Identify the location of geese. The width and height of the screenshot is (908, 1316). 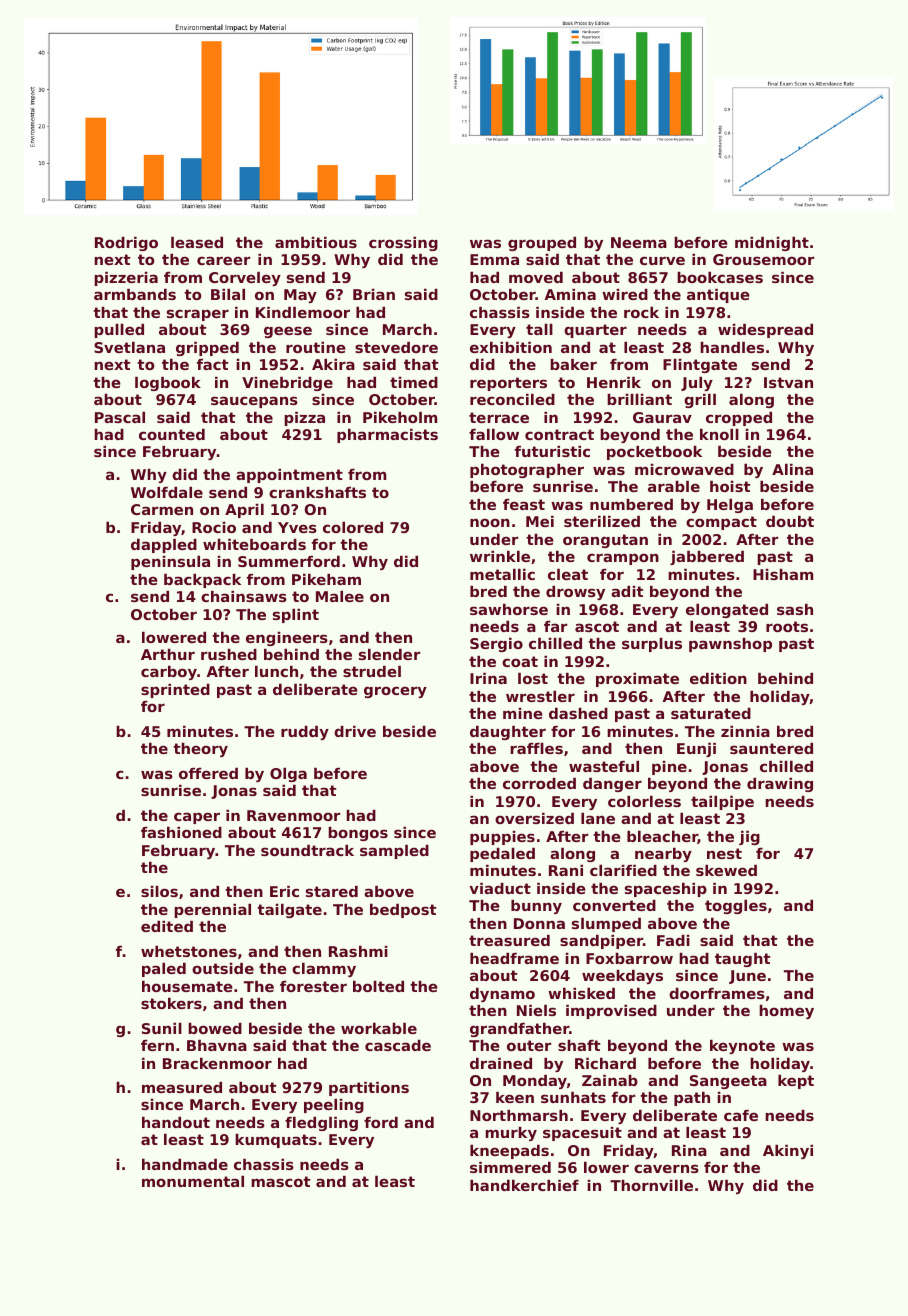
(288, 332).
